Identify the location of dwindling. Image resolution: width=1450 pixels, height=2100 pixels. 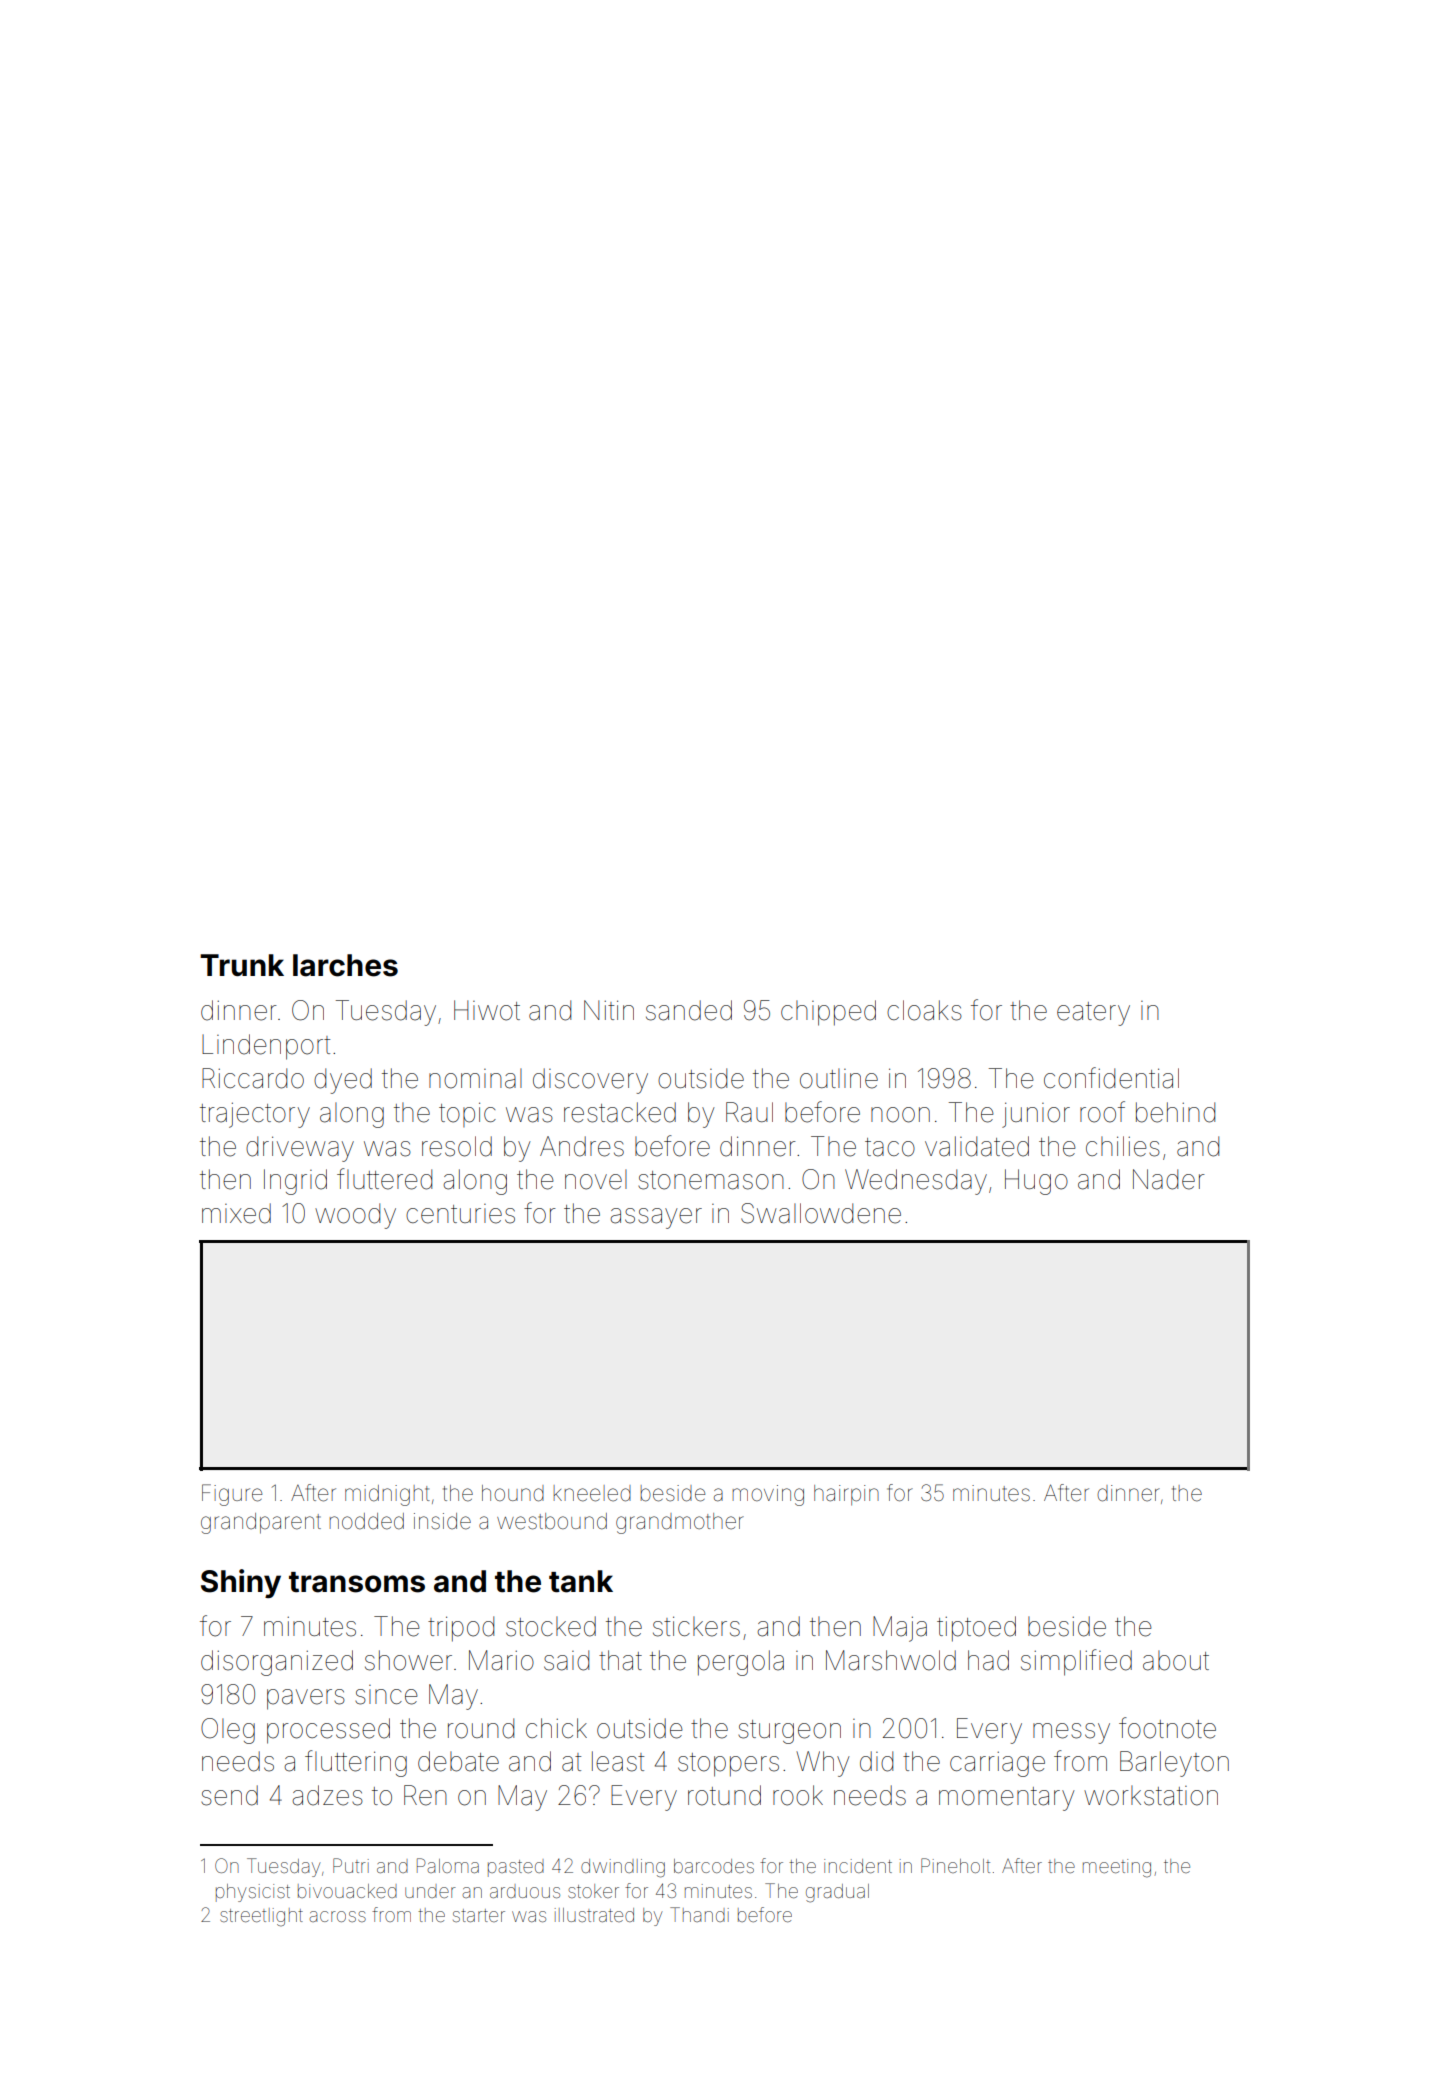
(623, 1868).
